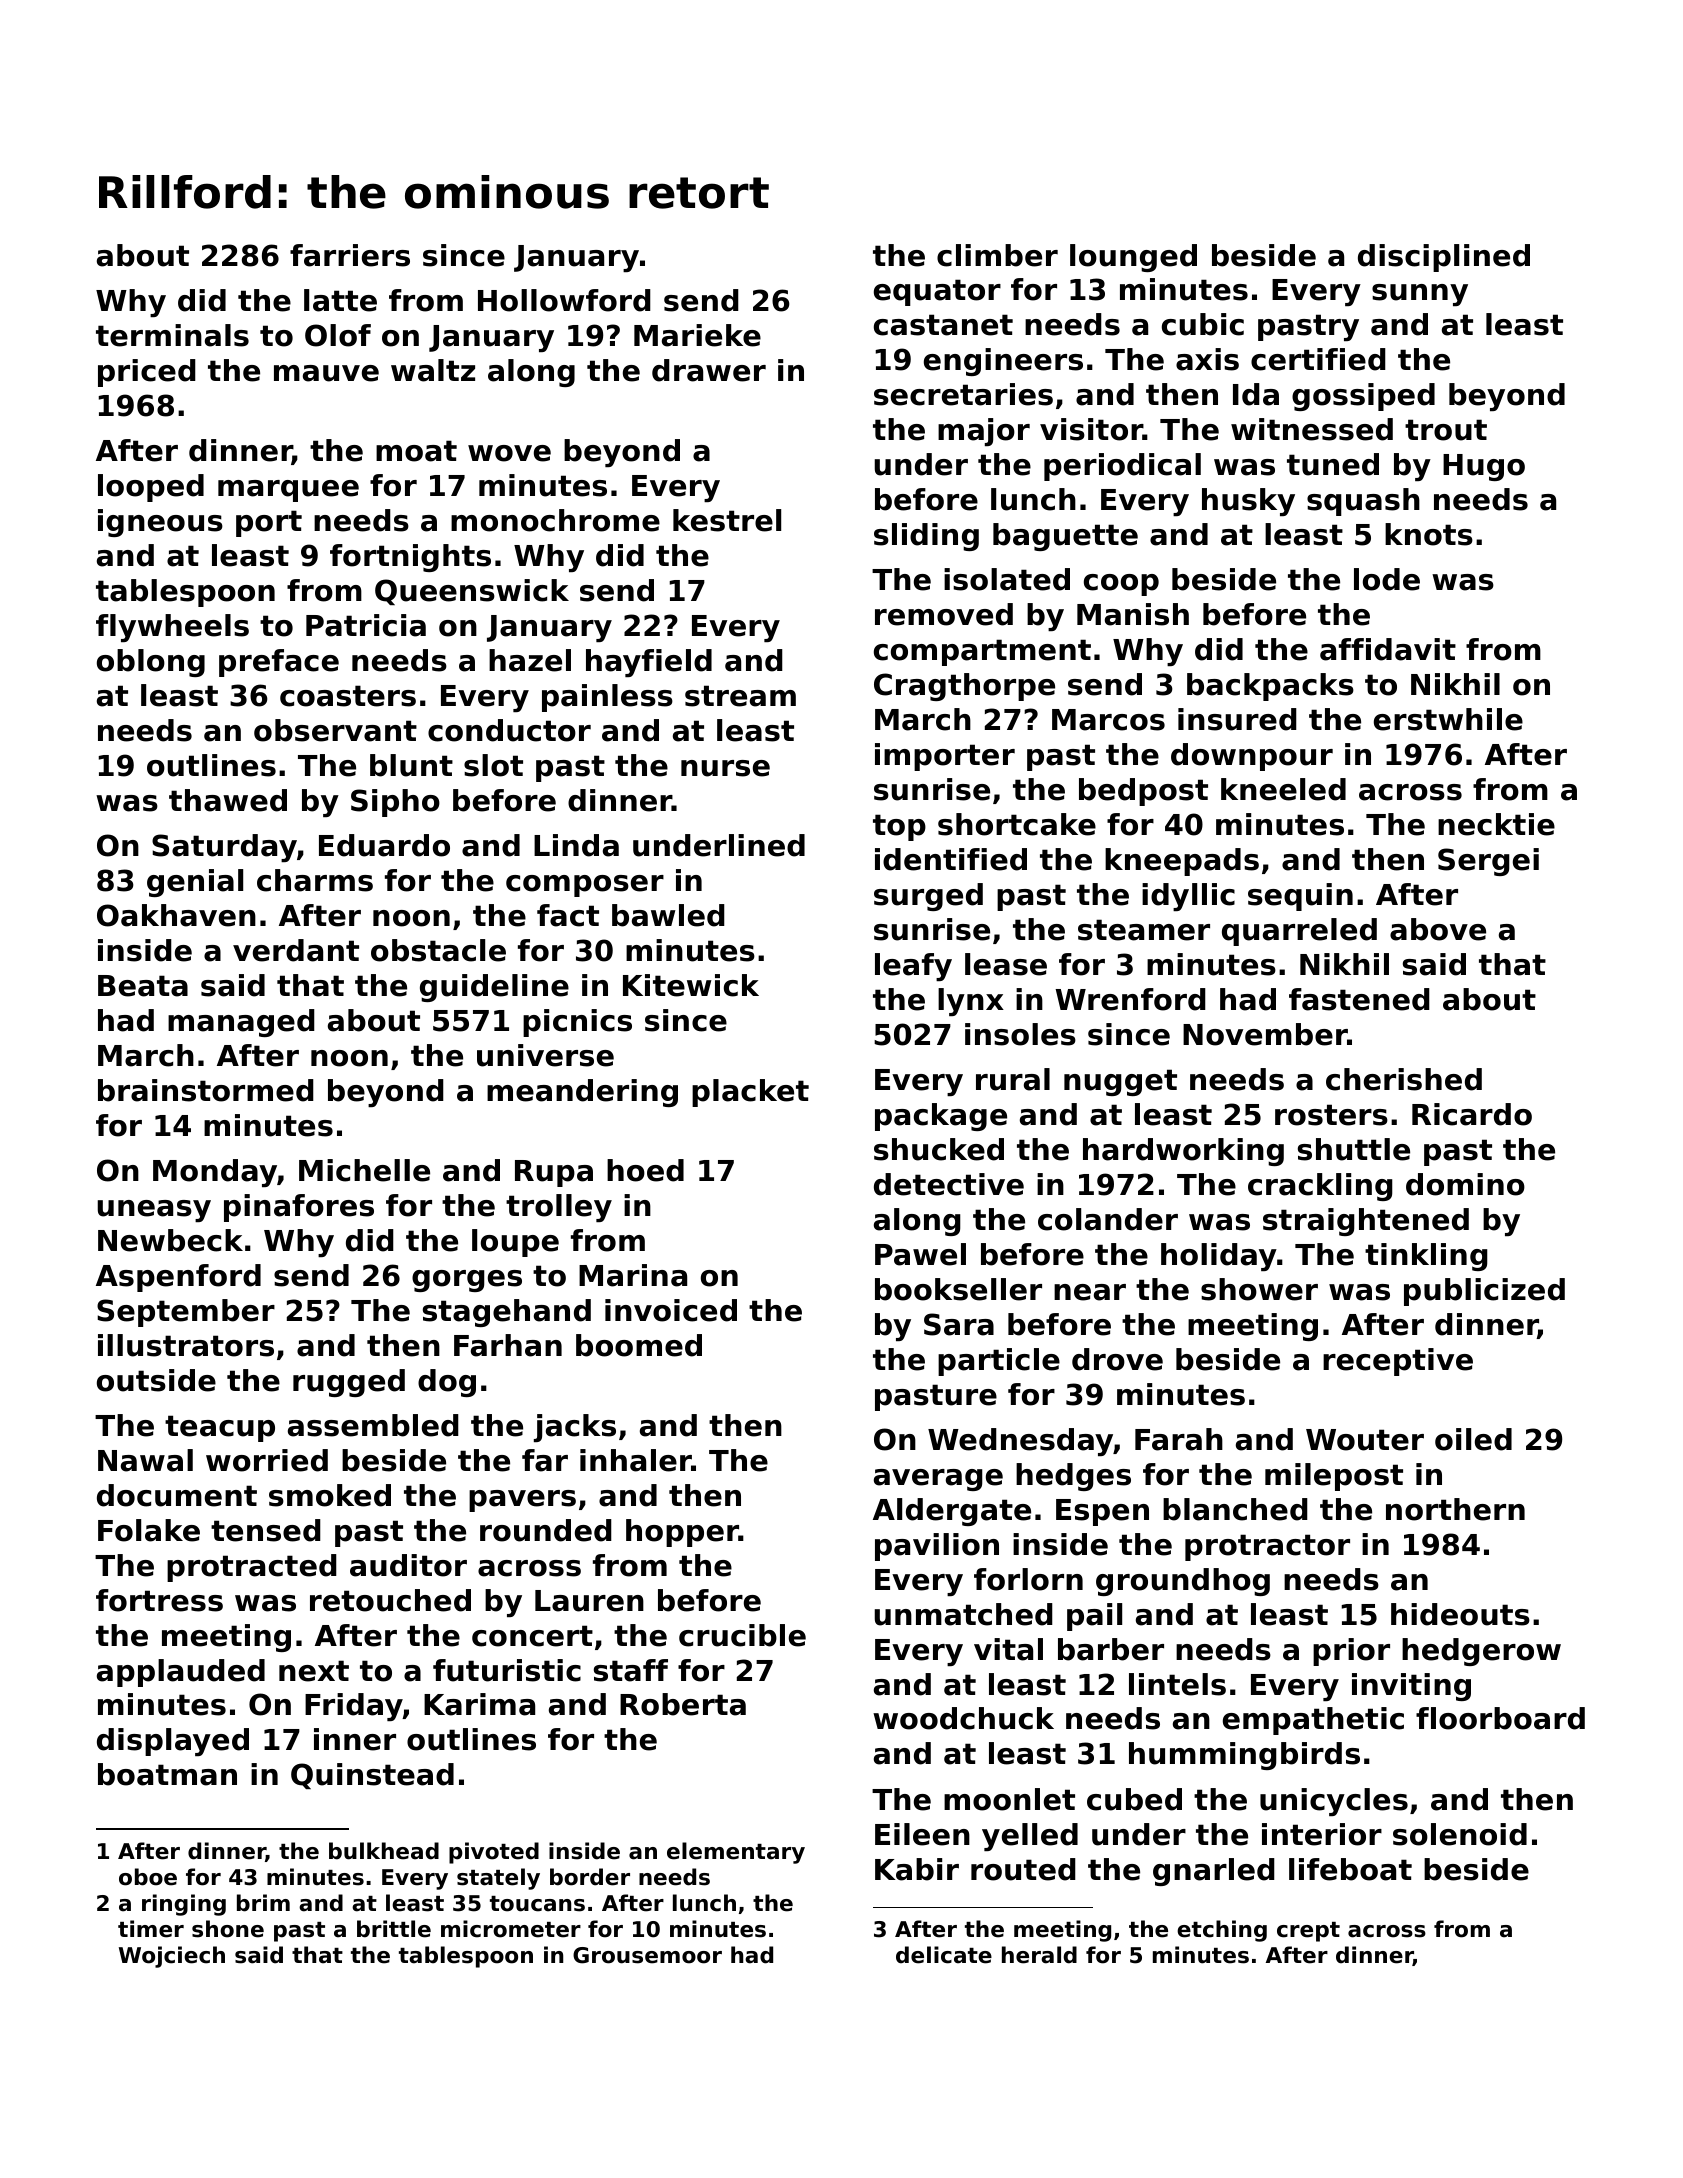 This screenshot has width=1683, height=2178. I want to click on climber, so click(997, 255).
